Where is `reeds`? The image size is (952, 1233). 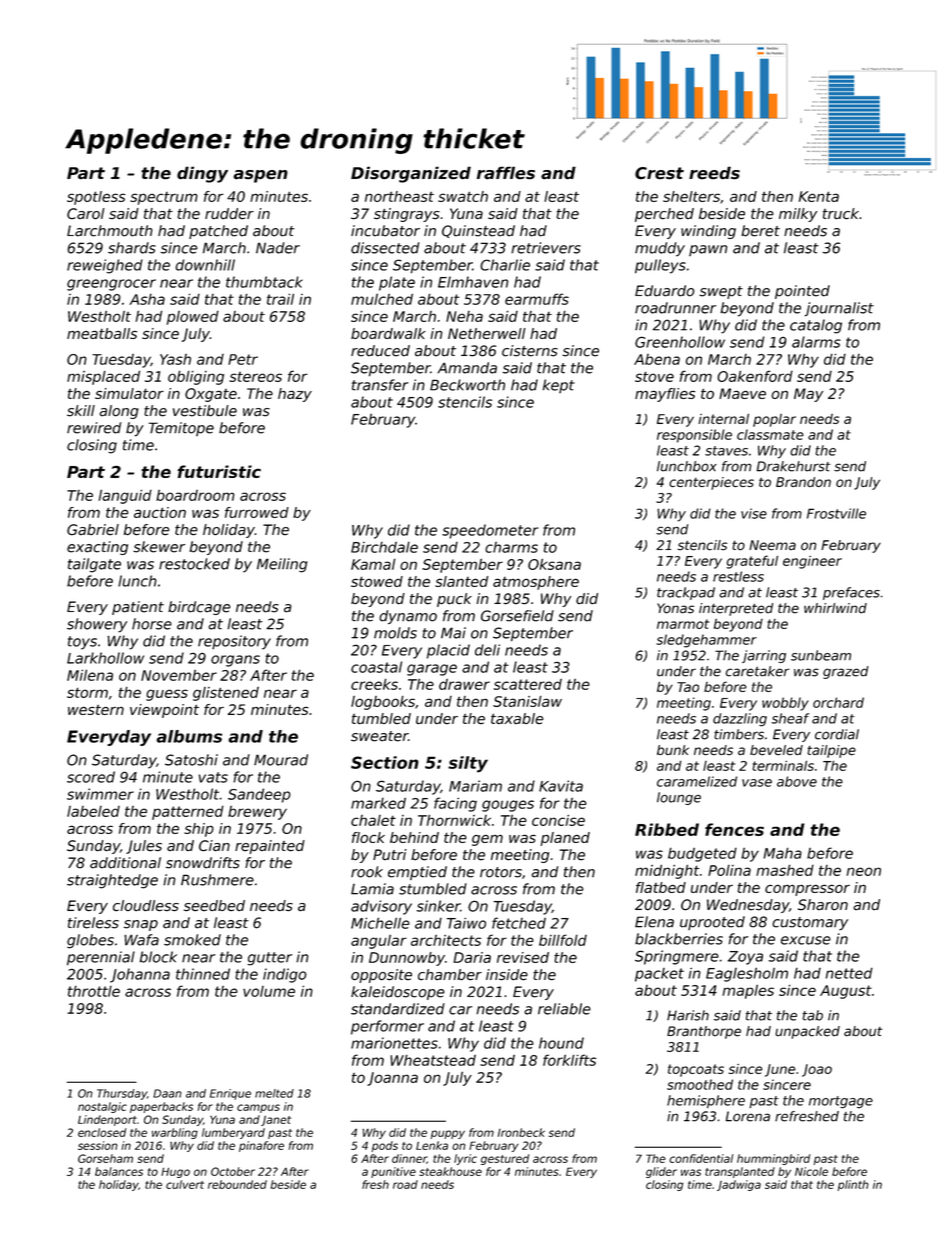
reeds is located at coordinates (714, 173).
